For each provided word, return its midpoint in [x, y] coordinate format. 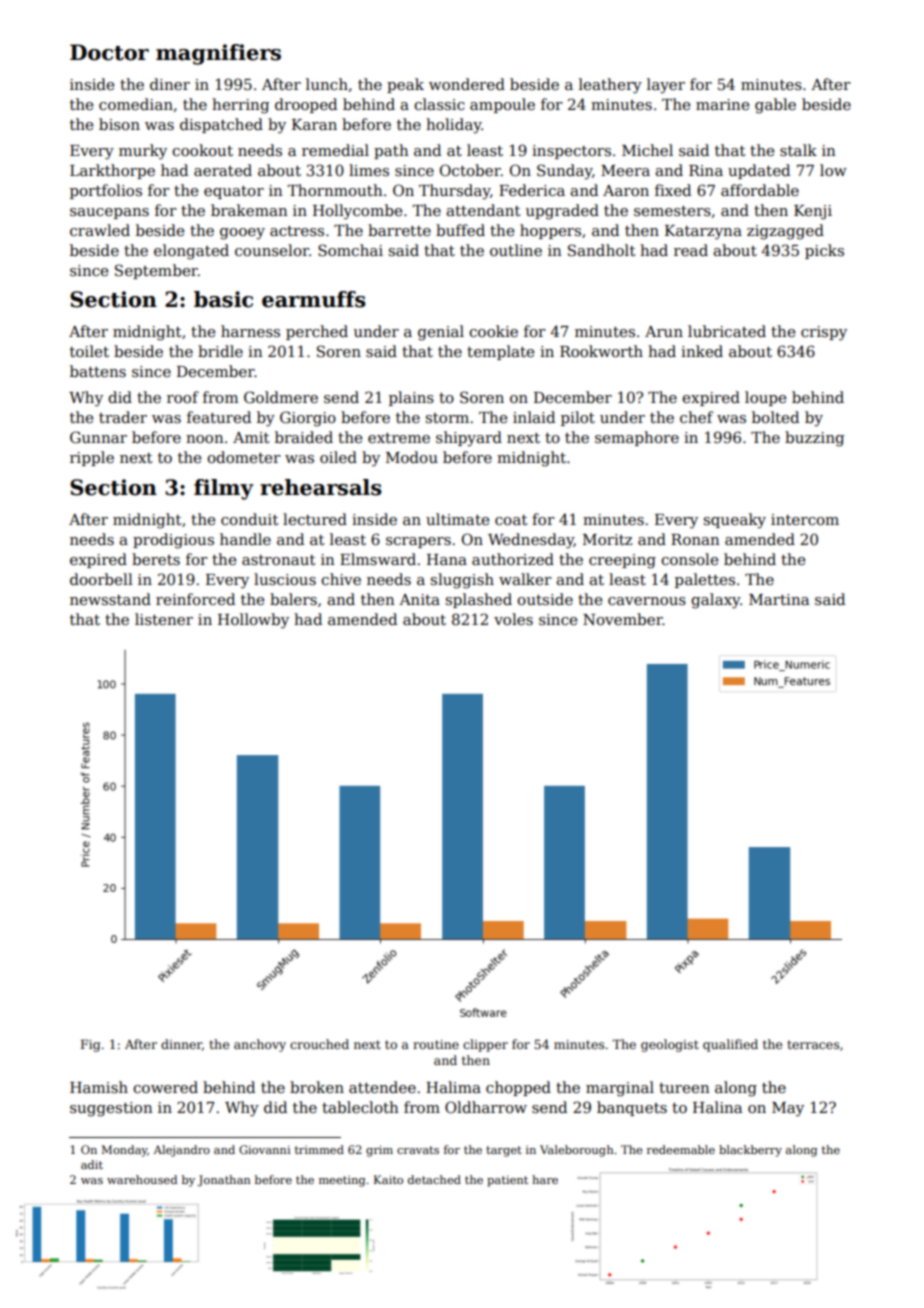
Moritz [607, 539]
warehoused [142, 1179]
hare [545, 1179]
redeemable [681, 1149]
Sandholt [602, 250]
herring [240, 106]
